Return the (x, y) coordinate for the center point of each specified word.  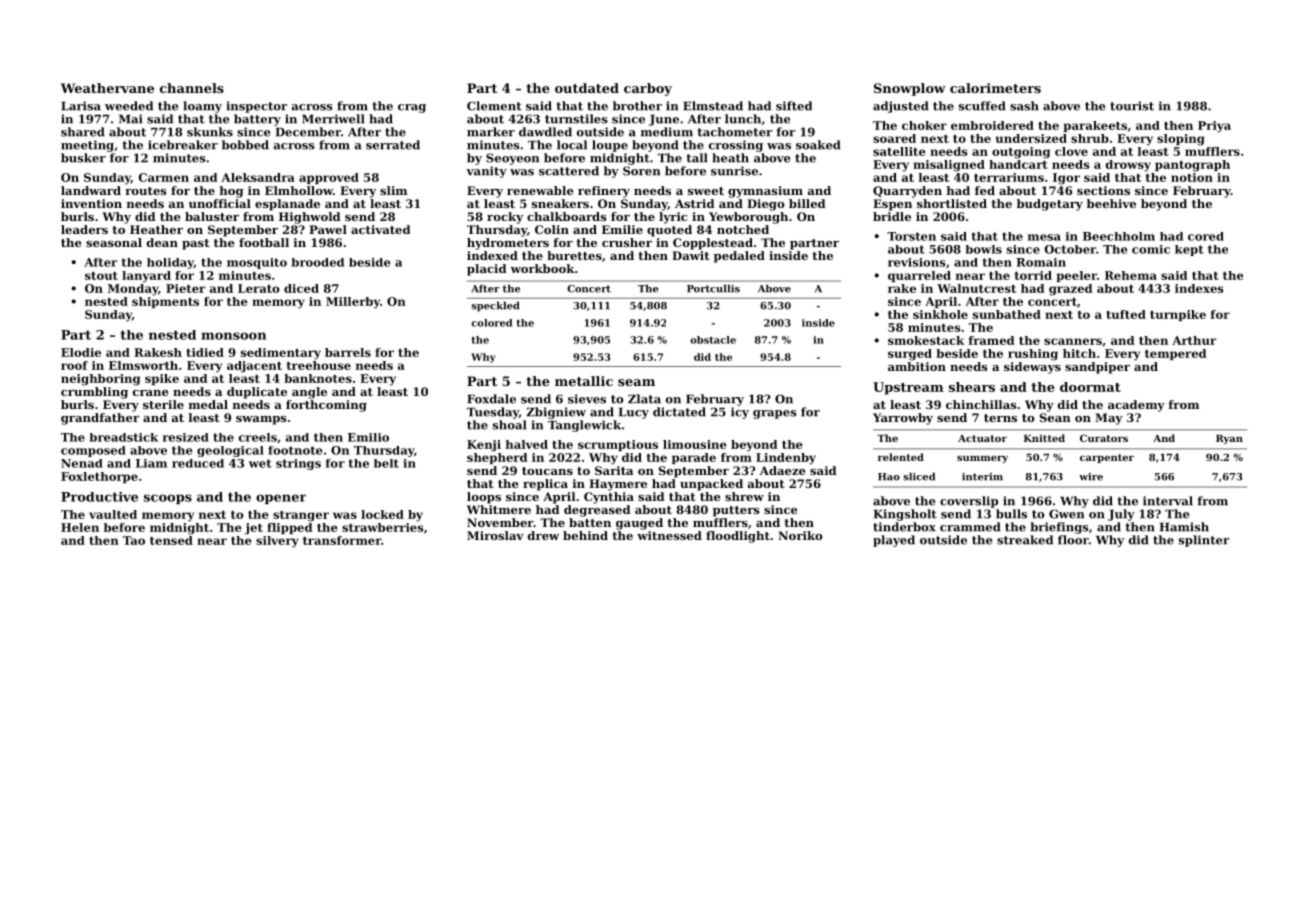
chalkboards (567, 216)
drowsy (1128, 166)
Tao (134, 540)
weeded (129, 106)
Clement (494, 106)
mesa (1044, 237)
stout (101, 276)
